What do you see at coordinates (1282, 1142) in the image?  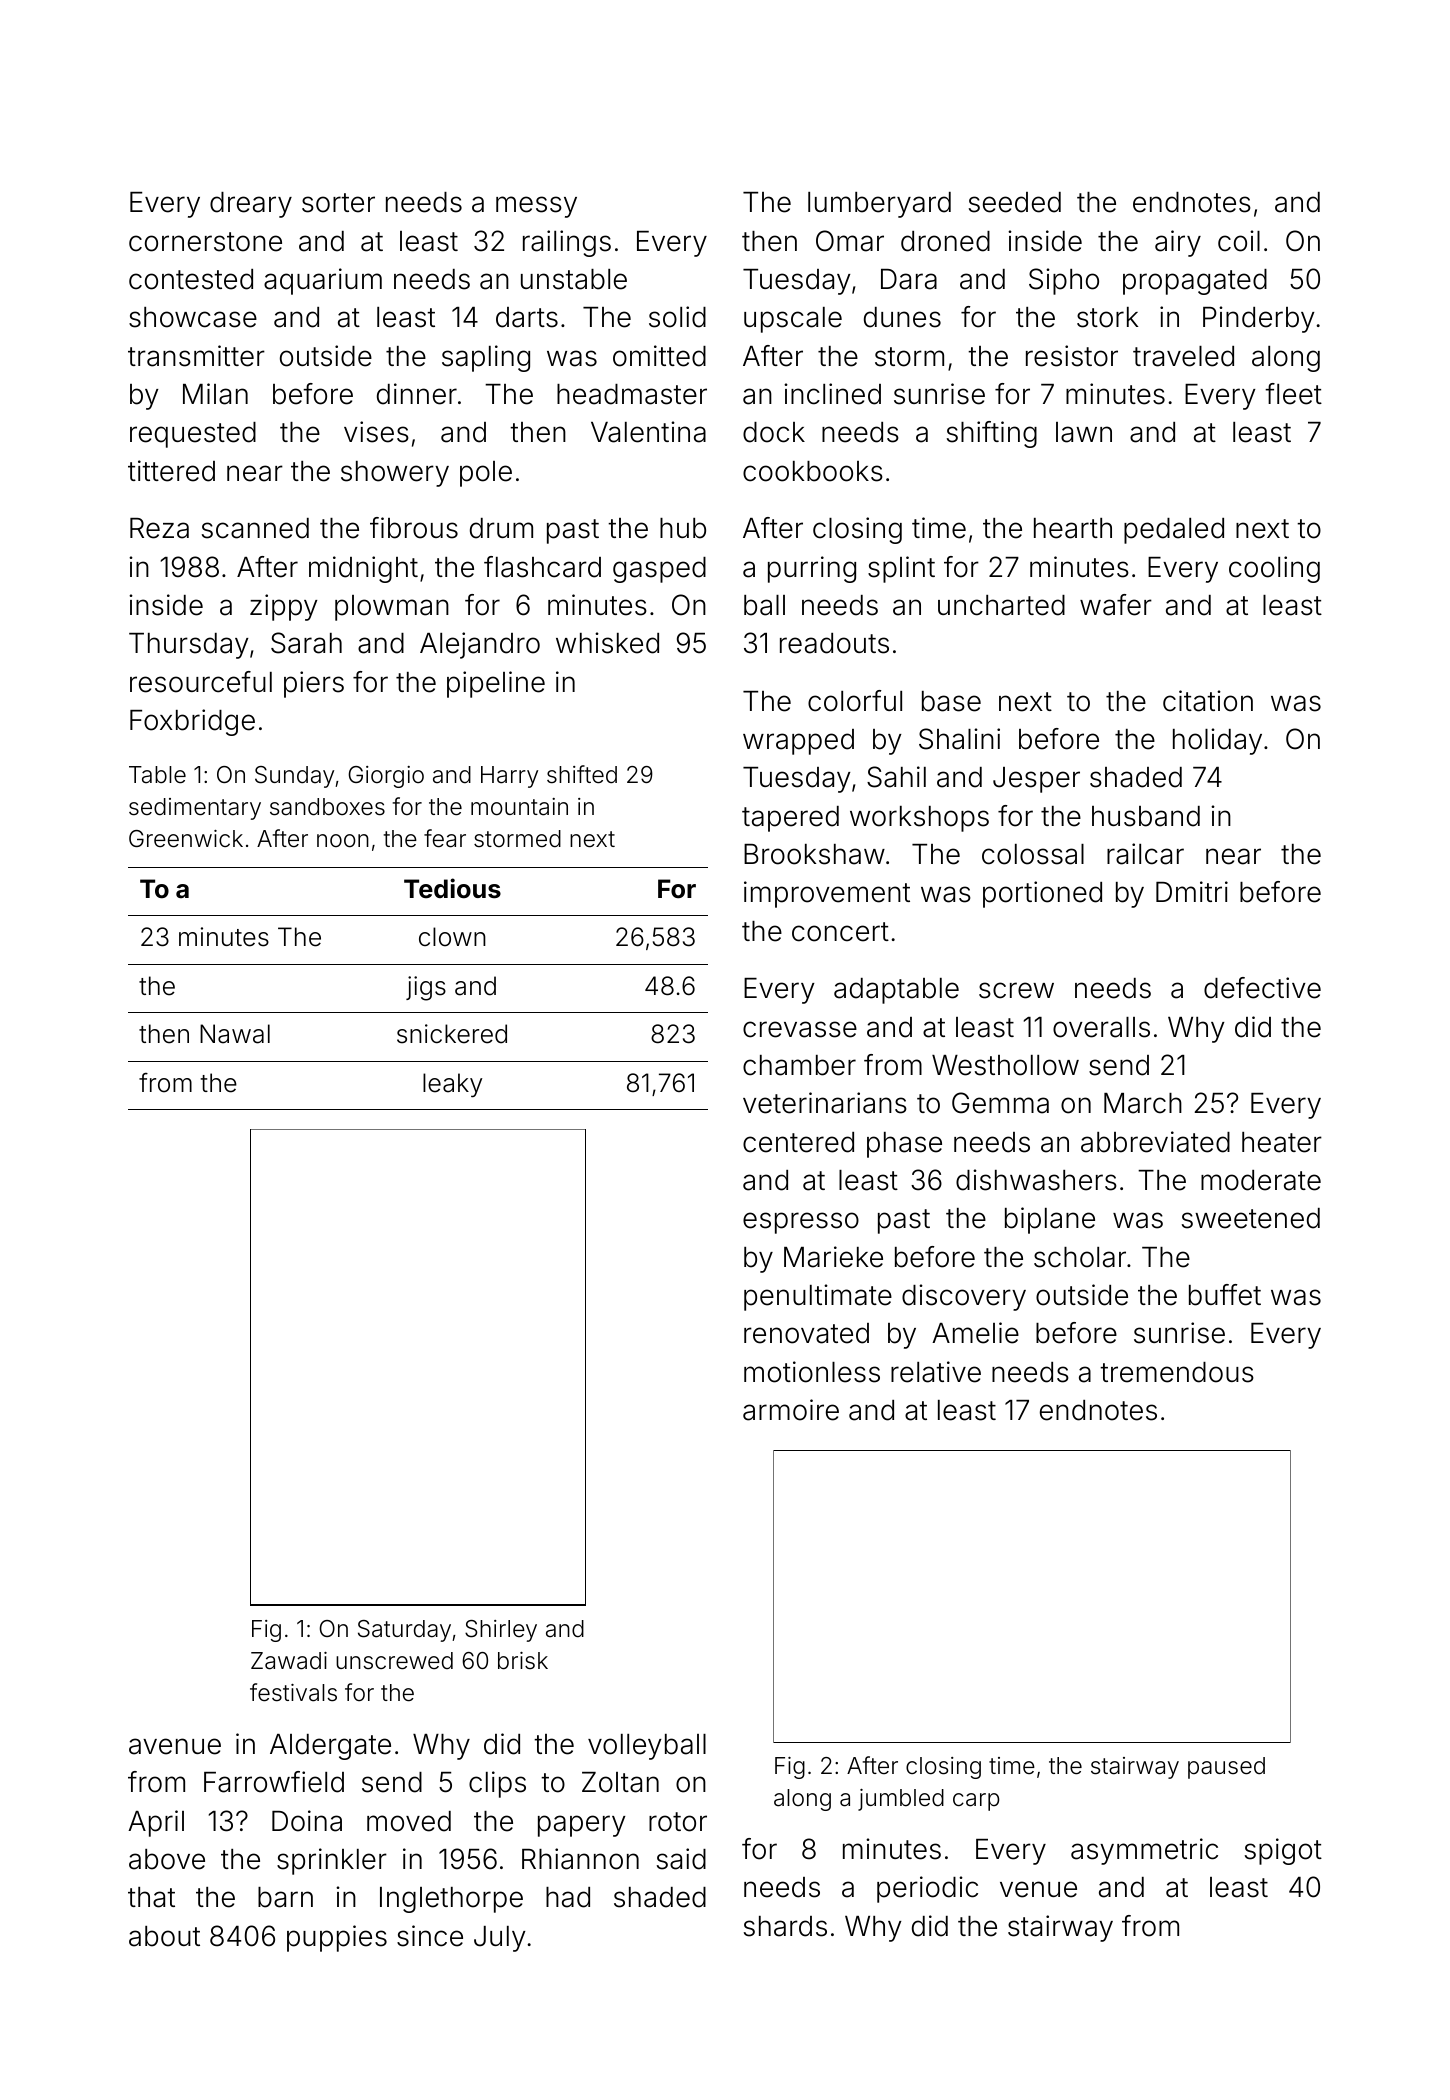 I see `heater` at bounding box center [1282, 1142].
